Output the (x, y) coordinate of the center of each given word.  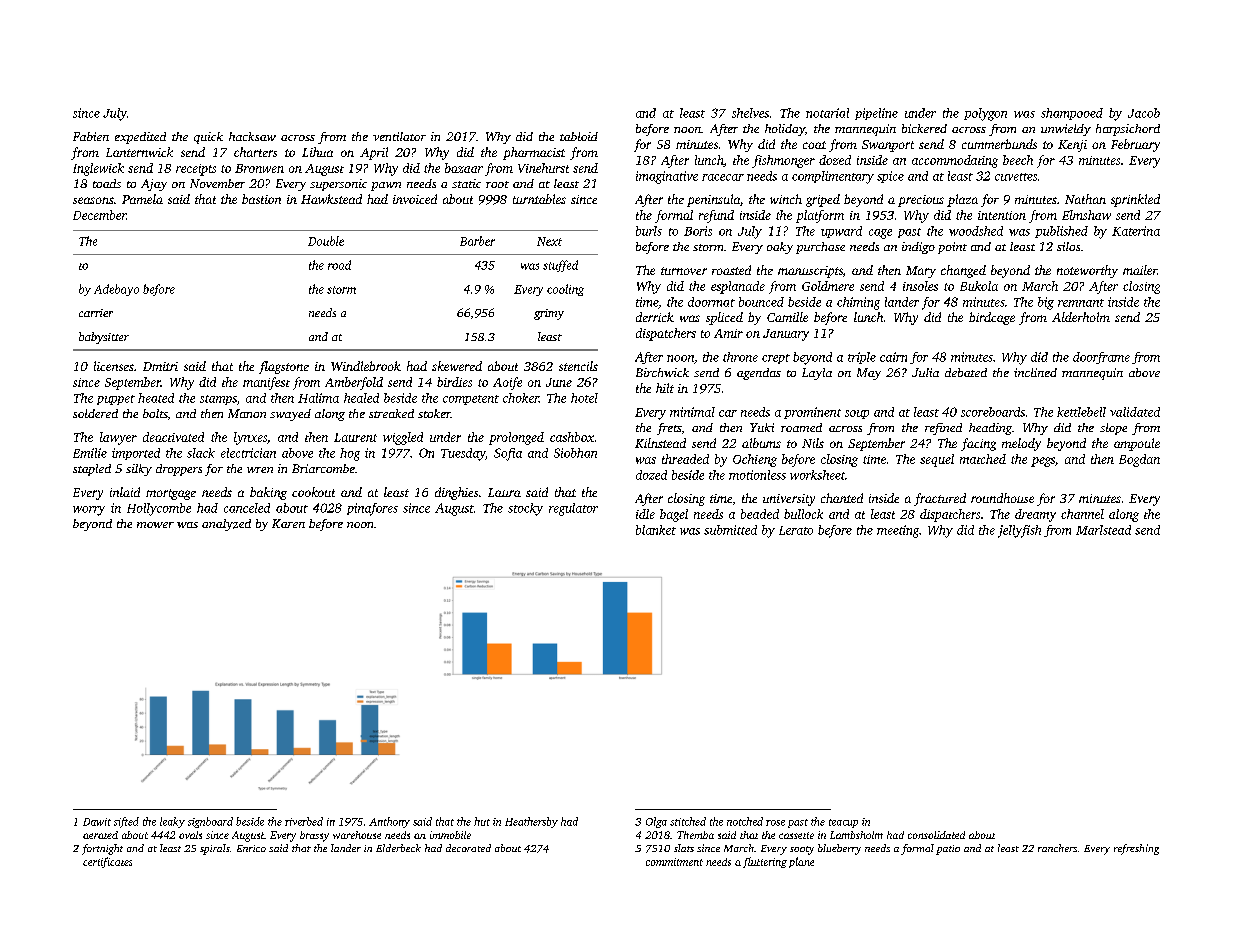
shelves (750, 113)
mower (155, 525)
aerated (100, 835)
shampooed (1072, 114)
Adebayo (116, 290)
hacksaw (252, 136)
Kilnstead (660, 443)
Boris (698, 231)
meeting (898, 531)
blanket (656, 530)
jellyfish (1019, 531)
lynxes (250, 438)
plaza (962, 200)
